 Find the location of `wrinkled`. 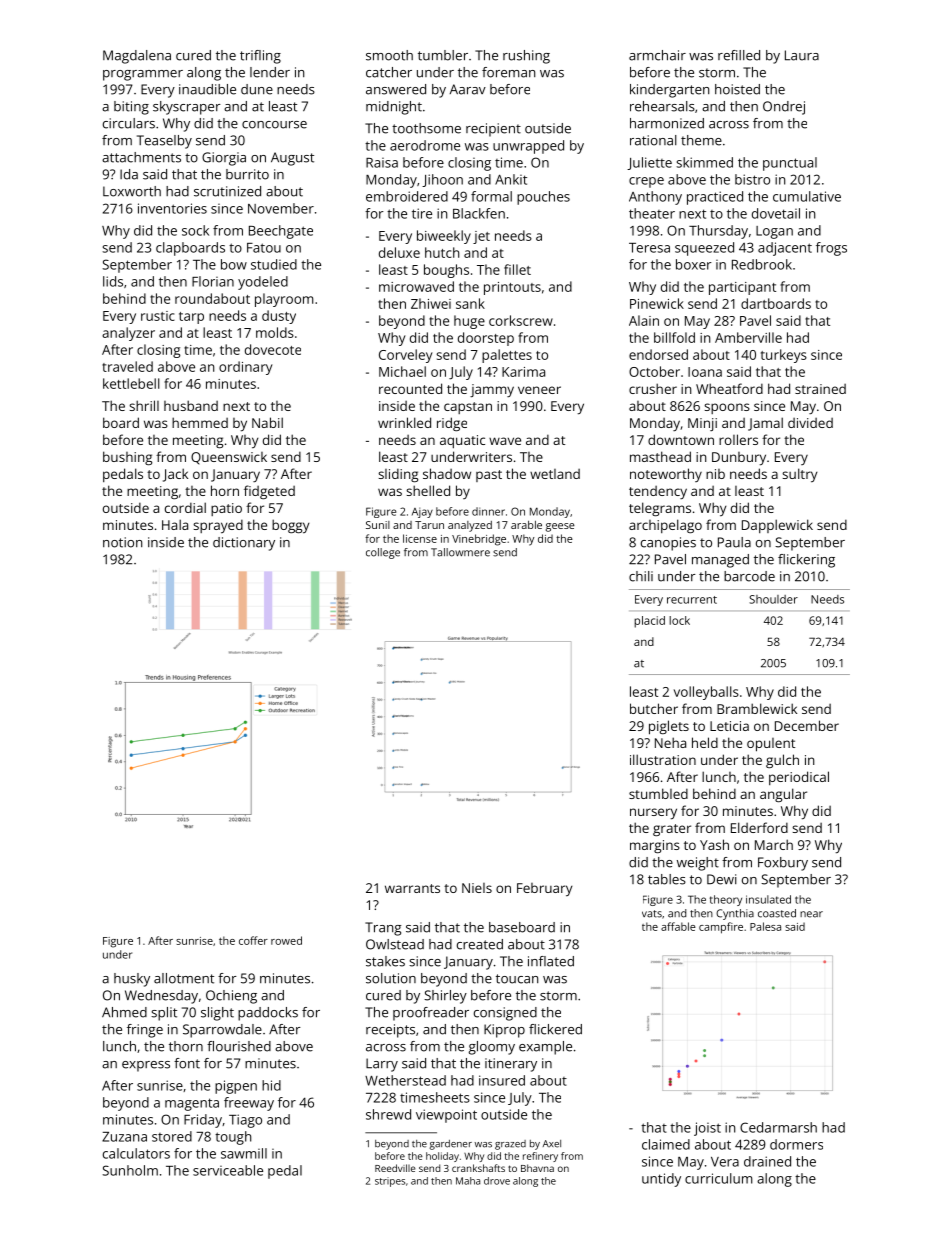

wrinkled is located at coordinates (404, 422).
